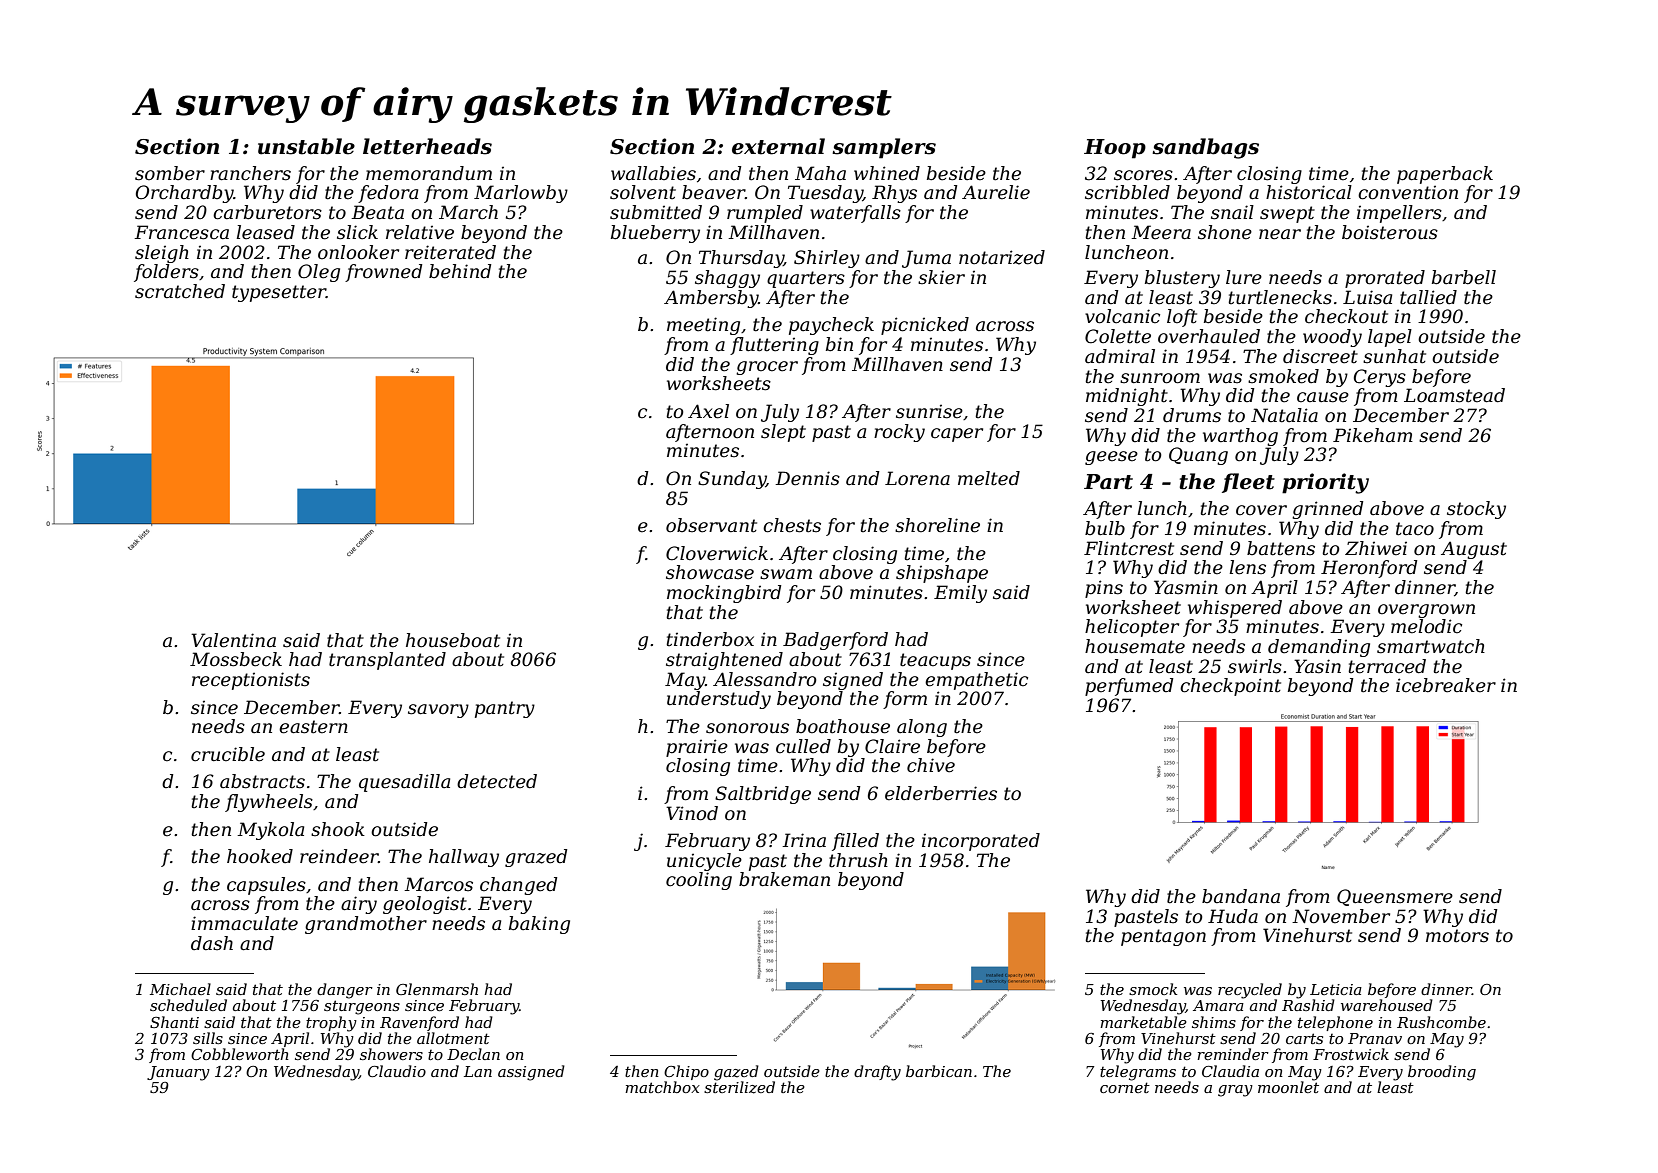 The image size is (1658, 1173). I want to click on whined, so click(887, 173).
